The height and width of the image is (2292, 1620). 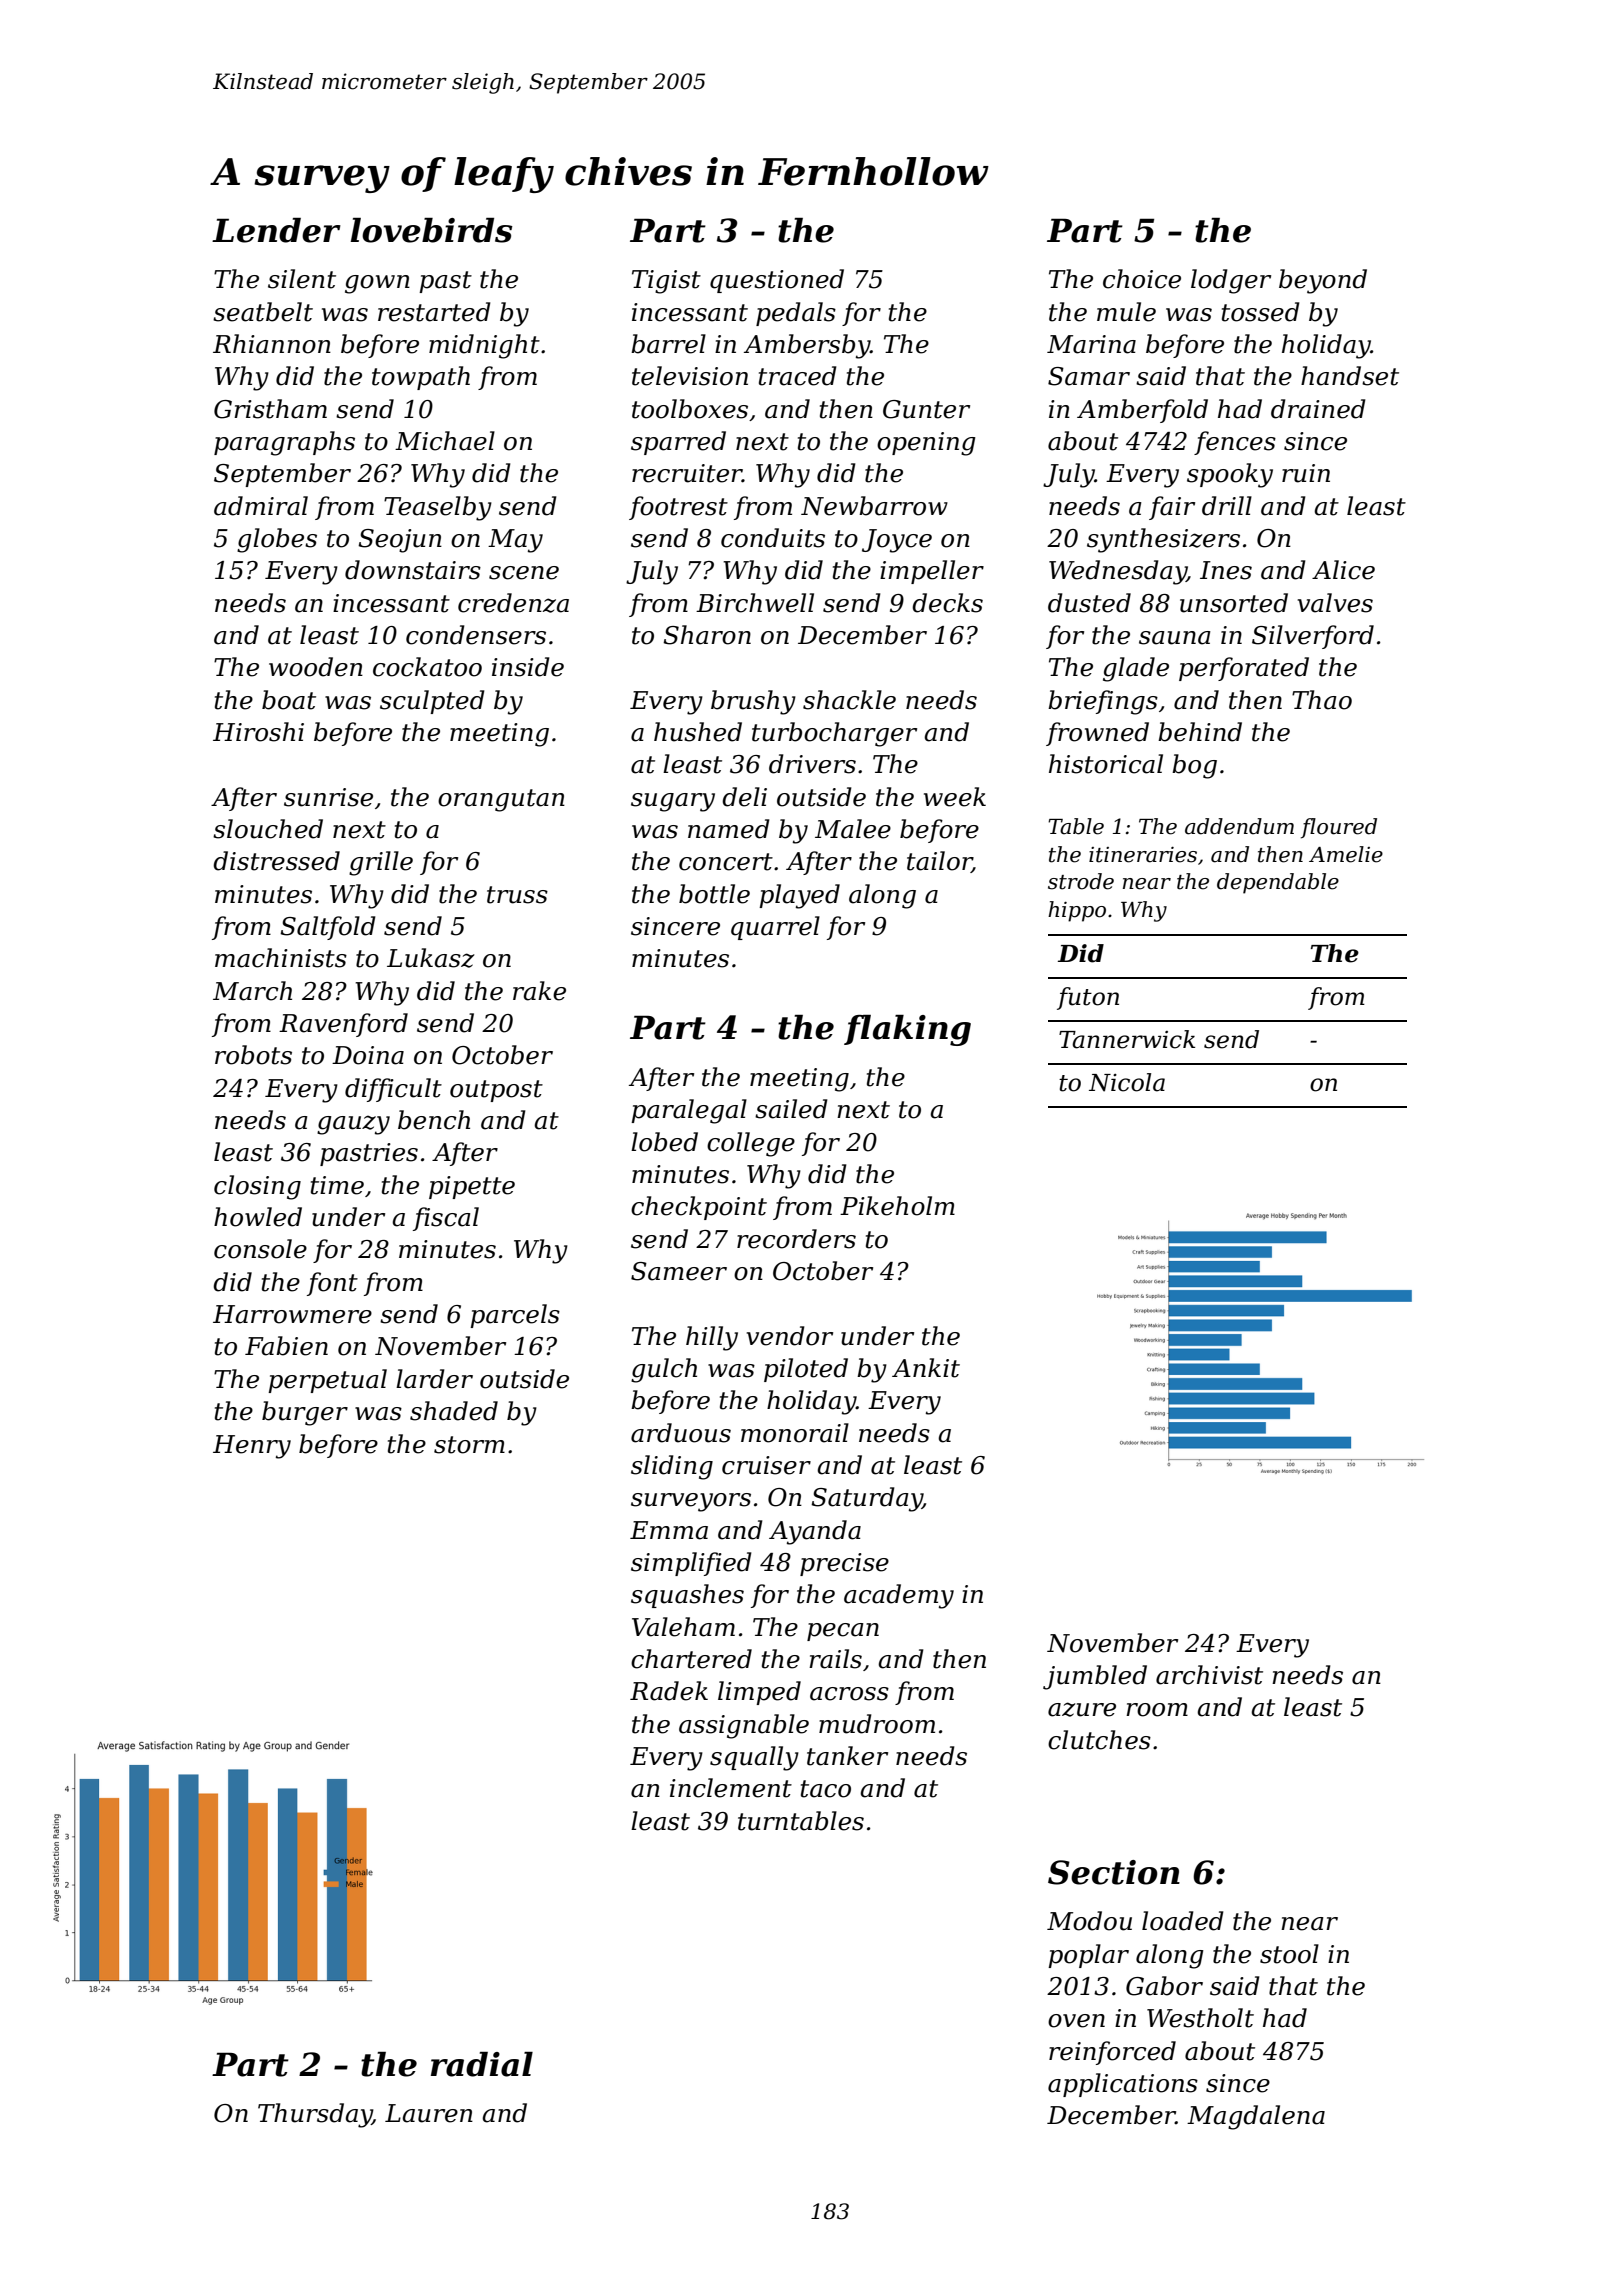 What do you see at coordinates (292, 1314) in the image?
I see `Harrowmere` at bounding box center [292, 1314].
